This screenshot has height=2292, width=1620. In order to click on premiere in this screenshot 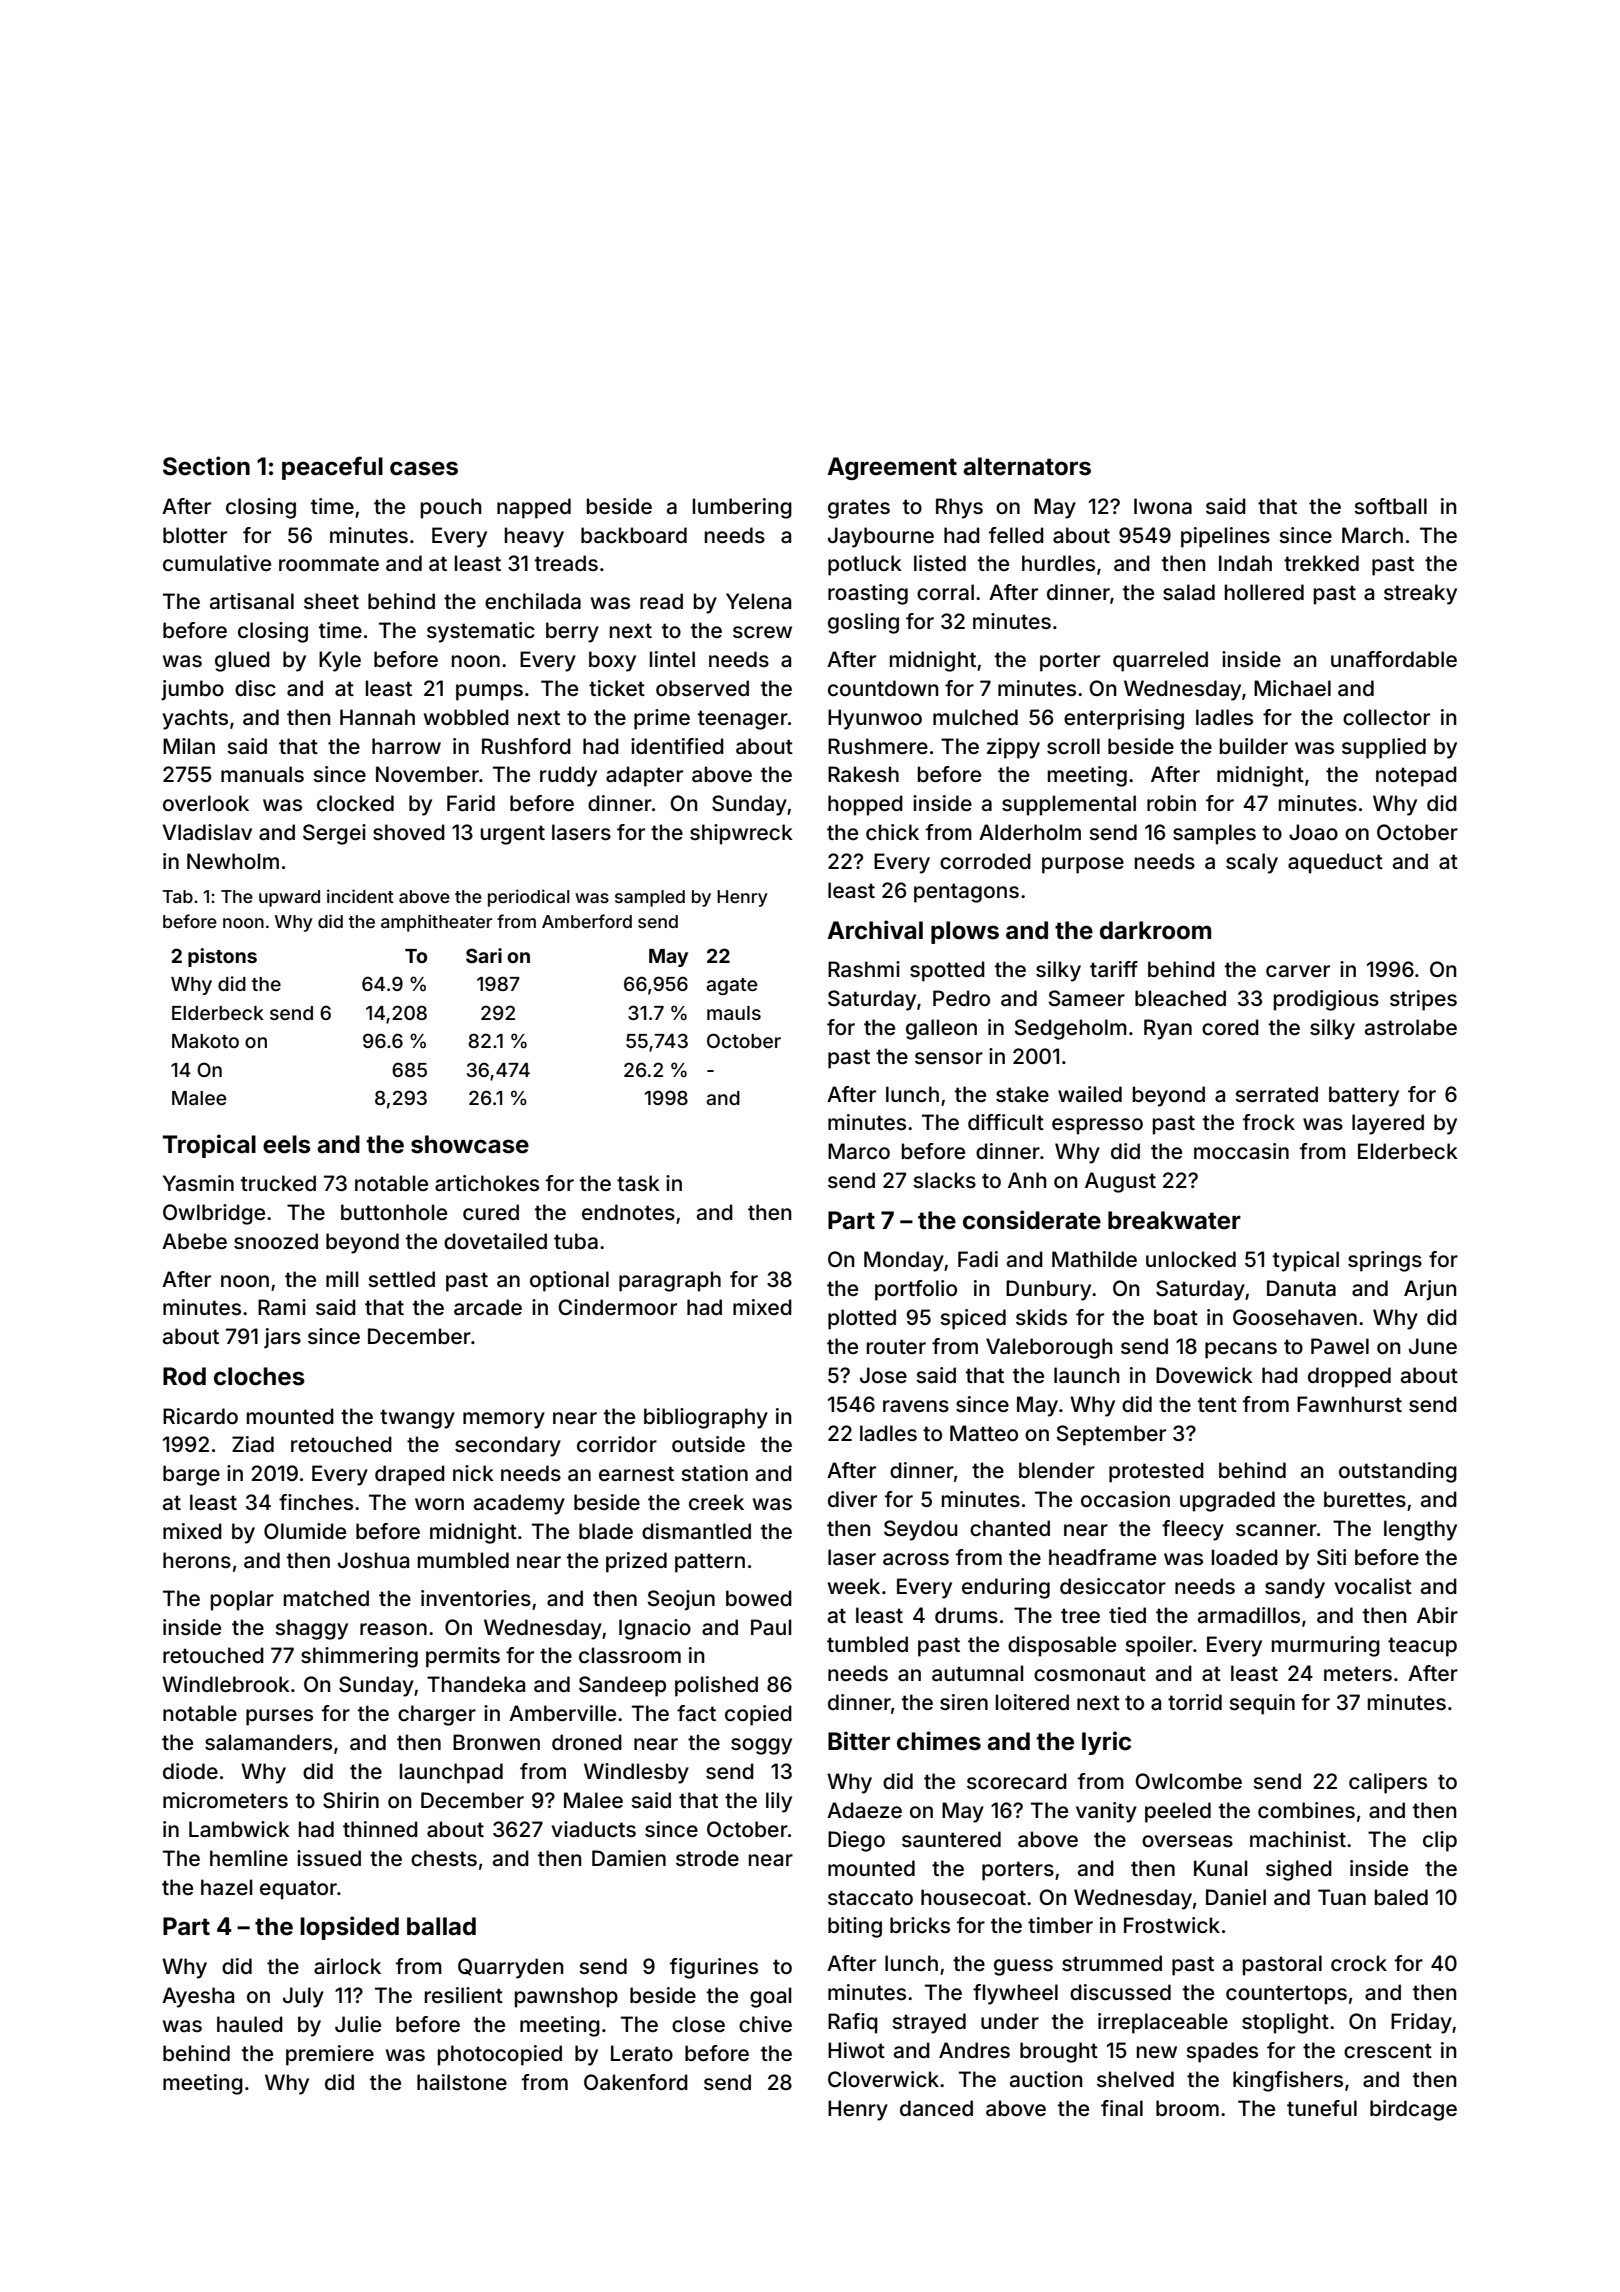, I will do `click(330, 2055)`.
